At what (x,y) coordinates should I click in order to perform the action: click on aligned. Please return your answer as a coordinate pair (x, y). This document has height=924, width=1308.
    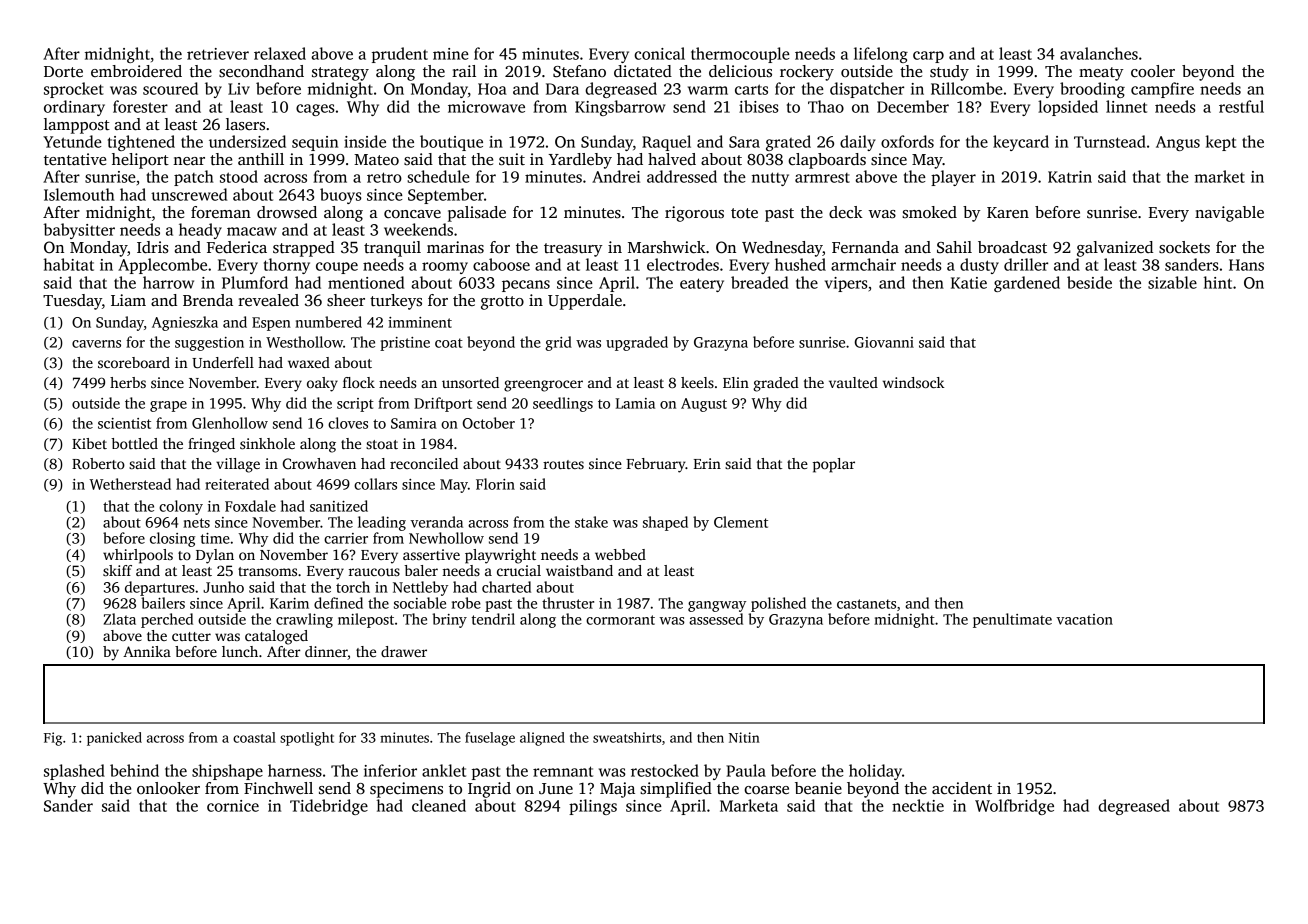
    Looking at the image, I should click on (542, 739).
